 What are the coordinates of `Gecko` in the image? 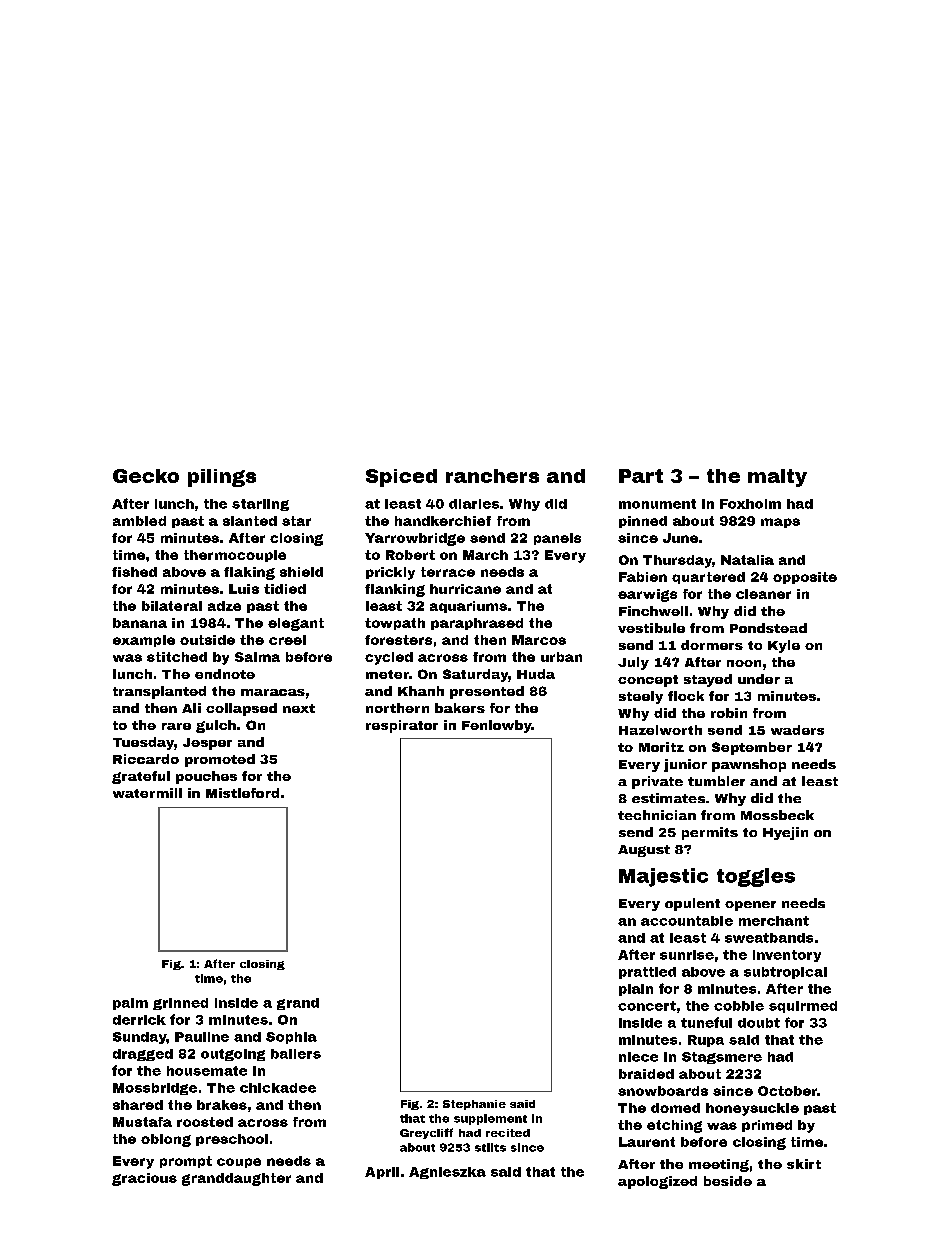 It's located at (146, 476).
